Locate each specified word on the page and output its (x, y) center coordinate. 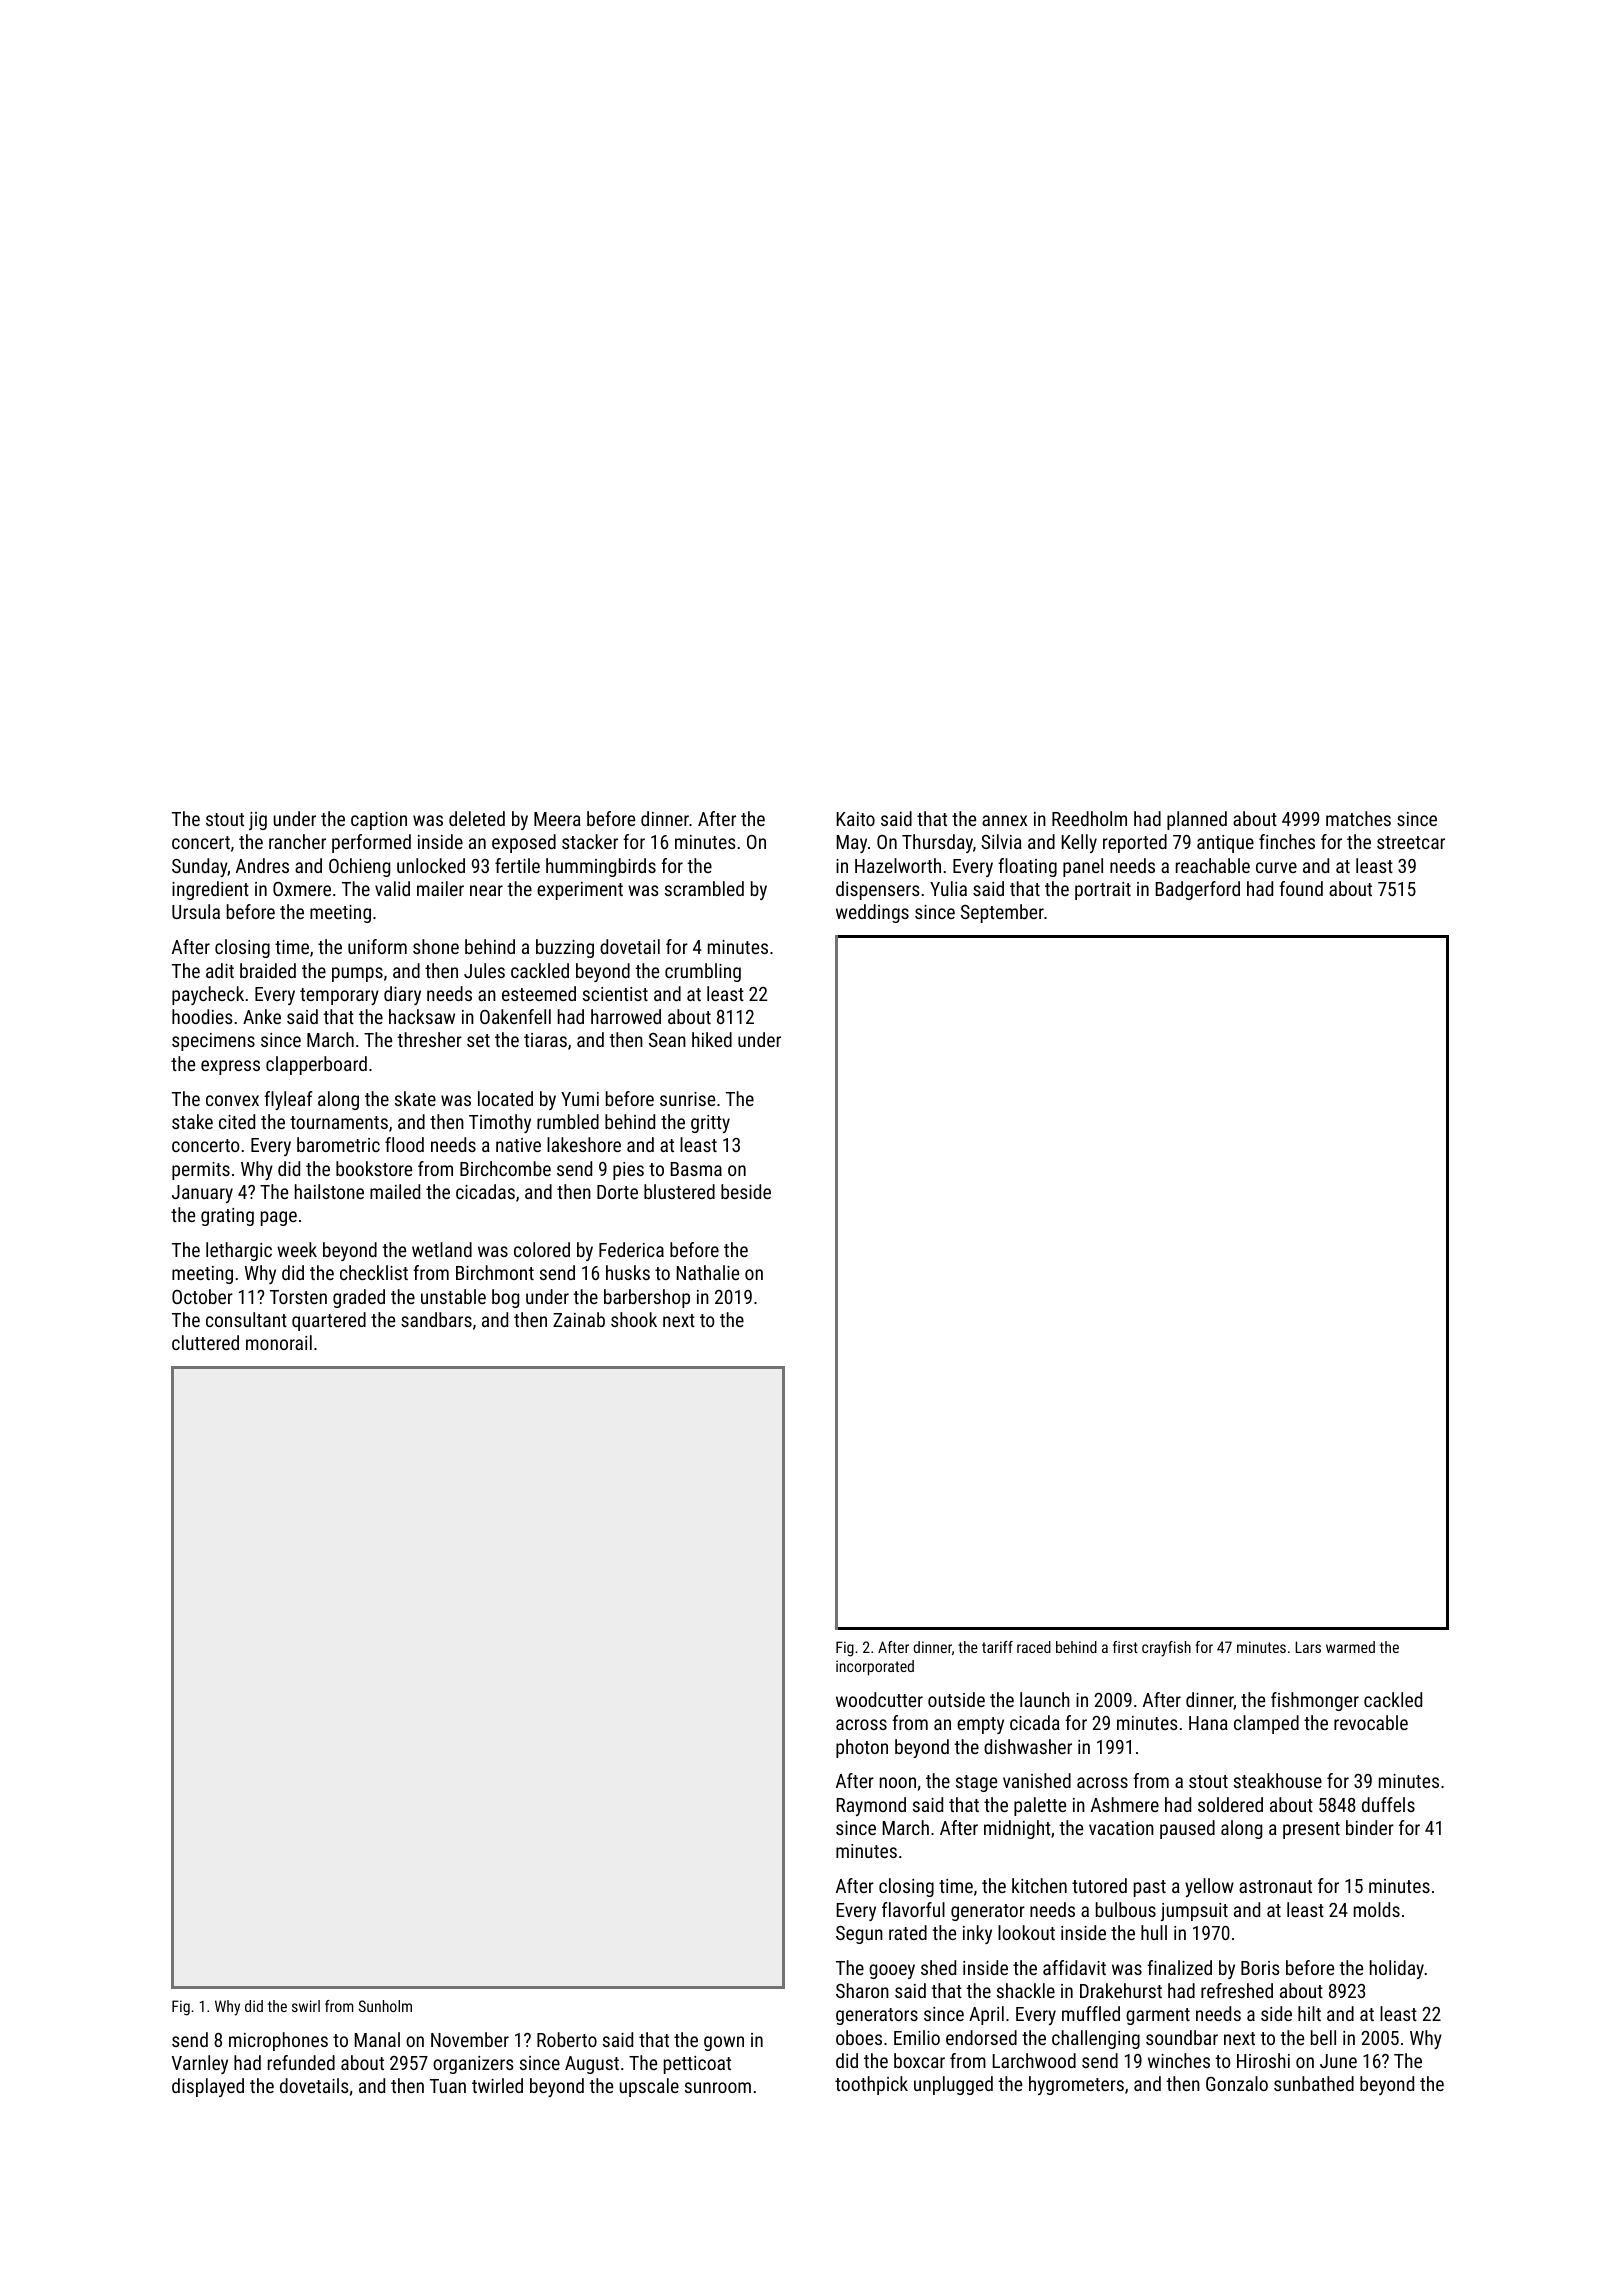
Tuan (448, 2086)
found (1301, 888)
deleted (477, 818)
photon (862, 1748)
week (297, 1249)
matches (1358, 818)
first (1125, 1647)
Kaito (856, 819)
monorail (279, 1342)
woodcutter (879, 1699)
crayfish (1166, 1649)
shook (634, 1319)
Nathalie (708, 1272)
